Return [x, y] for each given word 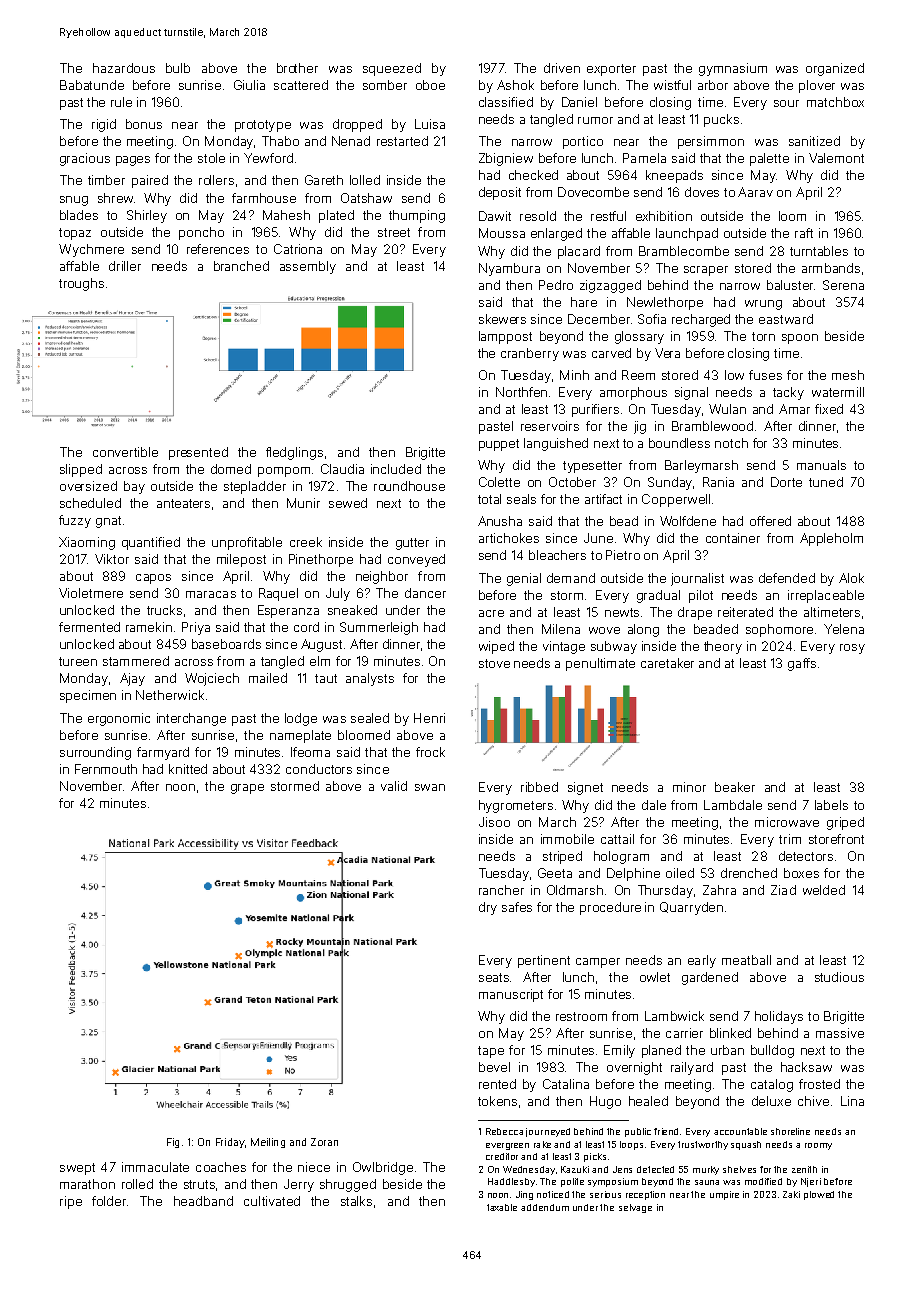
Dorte [786, 482]
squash [746, 1145]
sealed [370, 718]
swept [77, 1169]
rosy [852, 649]
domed [231, 469]
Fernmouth [106, 769]
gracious [85, 159]
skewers [502, 319]
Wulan [727, 409]
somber [385, 85]
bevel [494, 1067]
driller [125, 266]
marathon [87, 1184]
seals [521, 499]
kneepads [674, 176]
